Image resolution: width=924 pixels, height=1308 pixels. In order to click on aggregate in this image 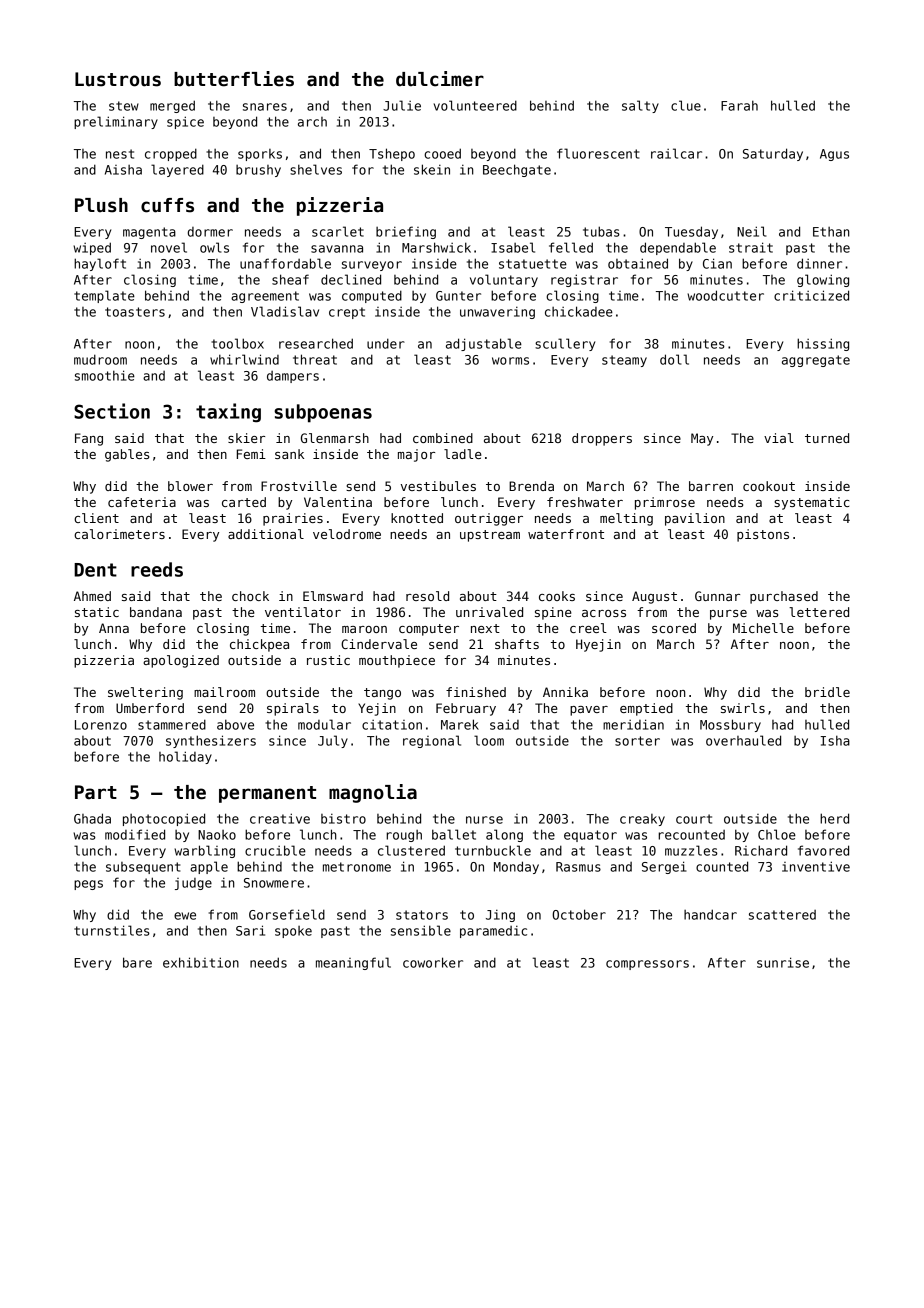, I will do `click(816, 361)`.
